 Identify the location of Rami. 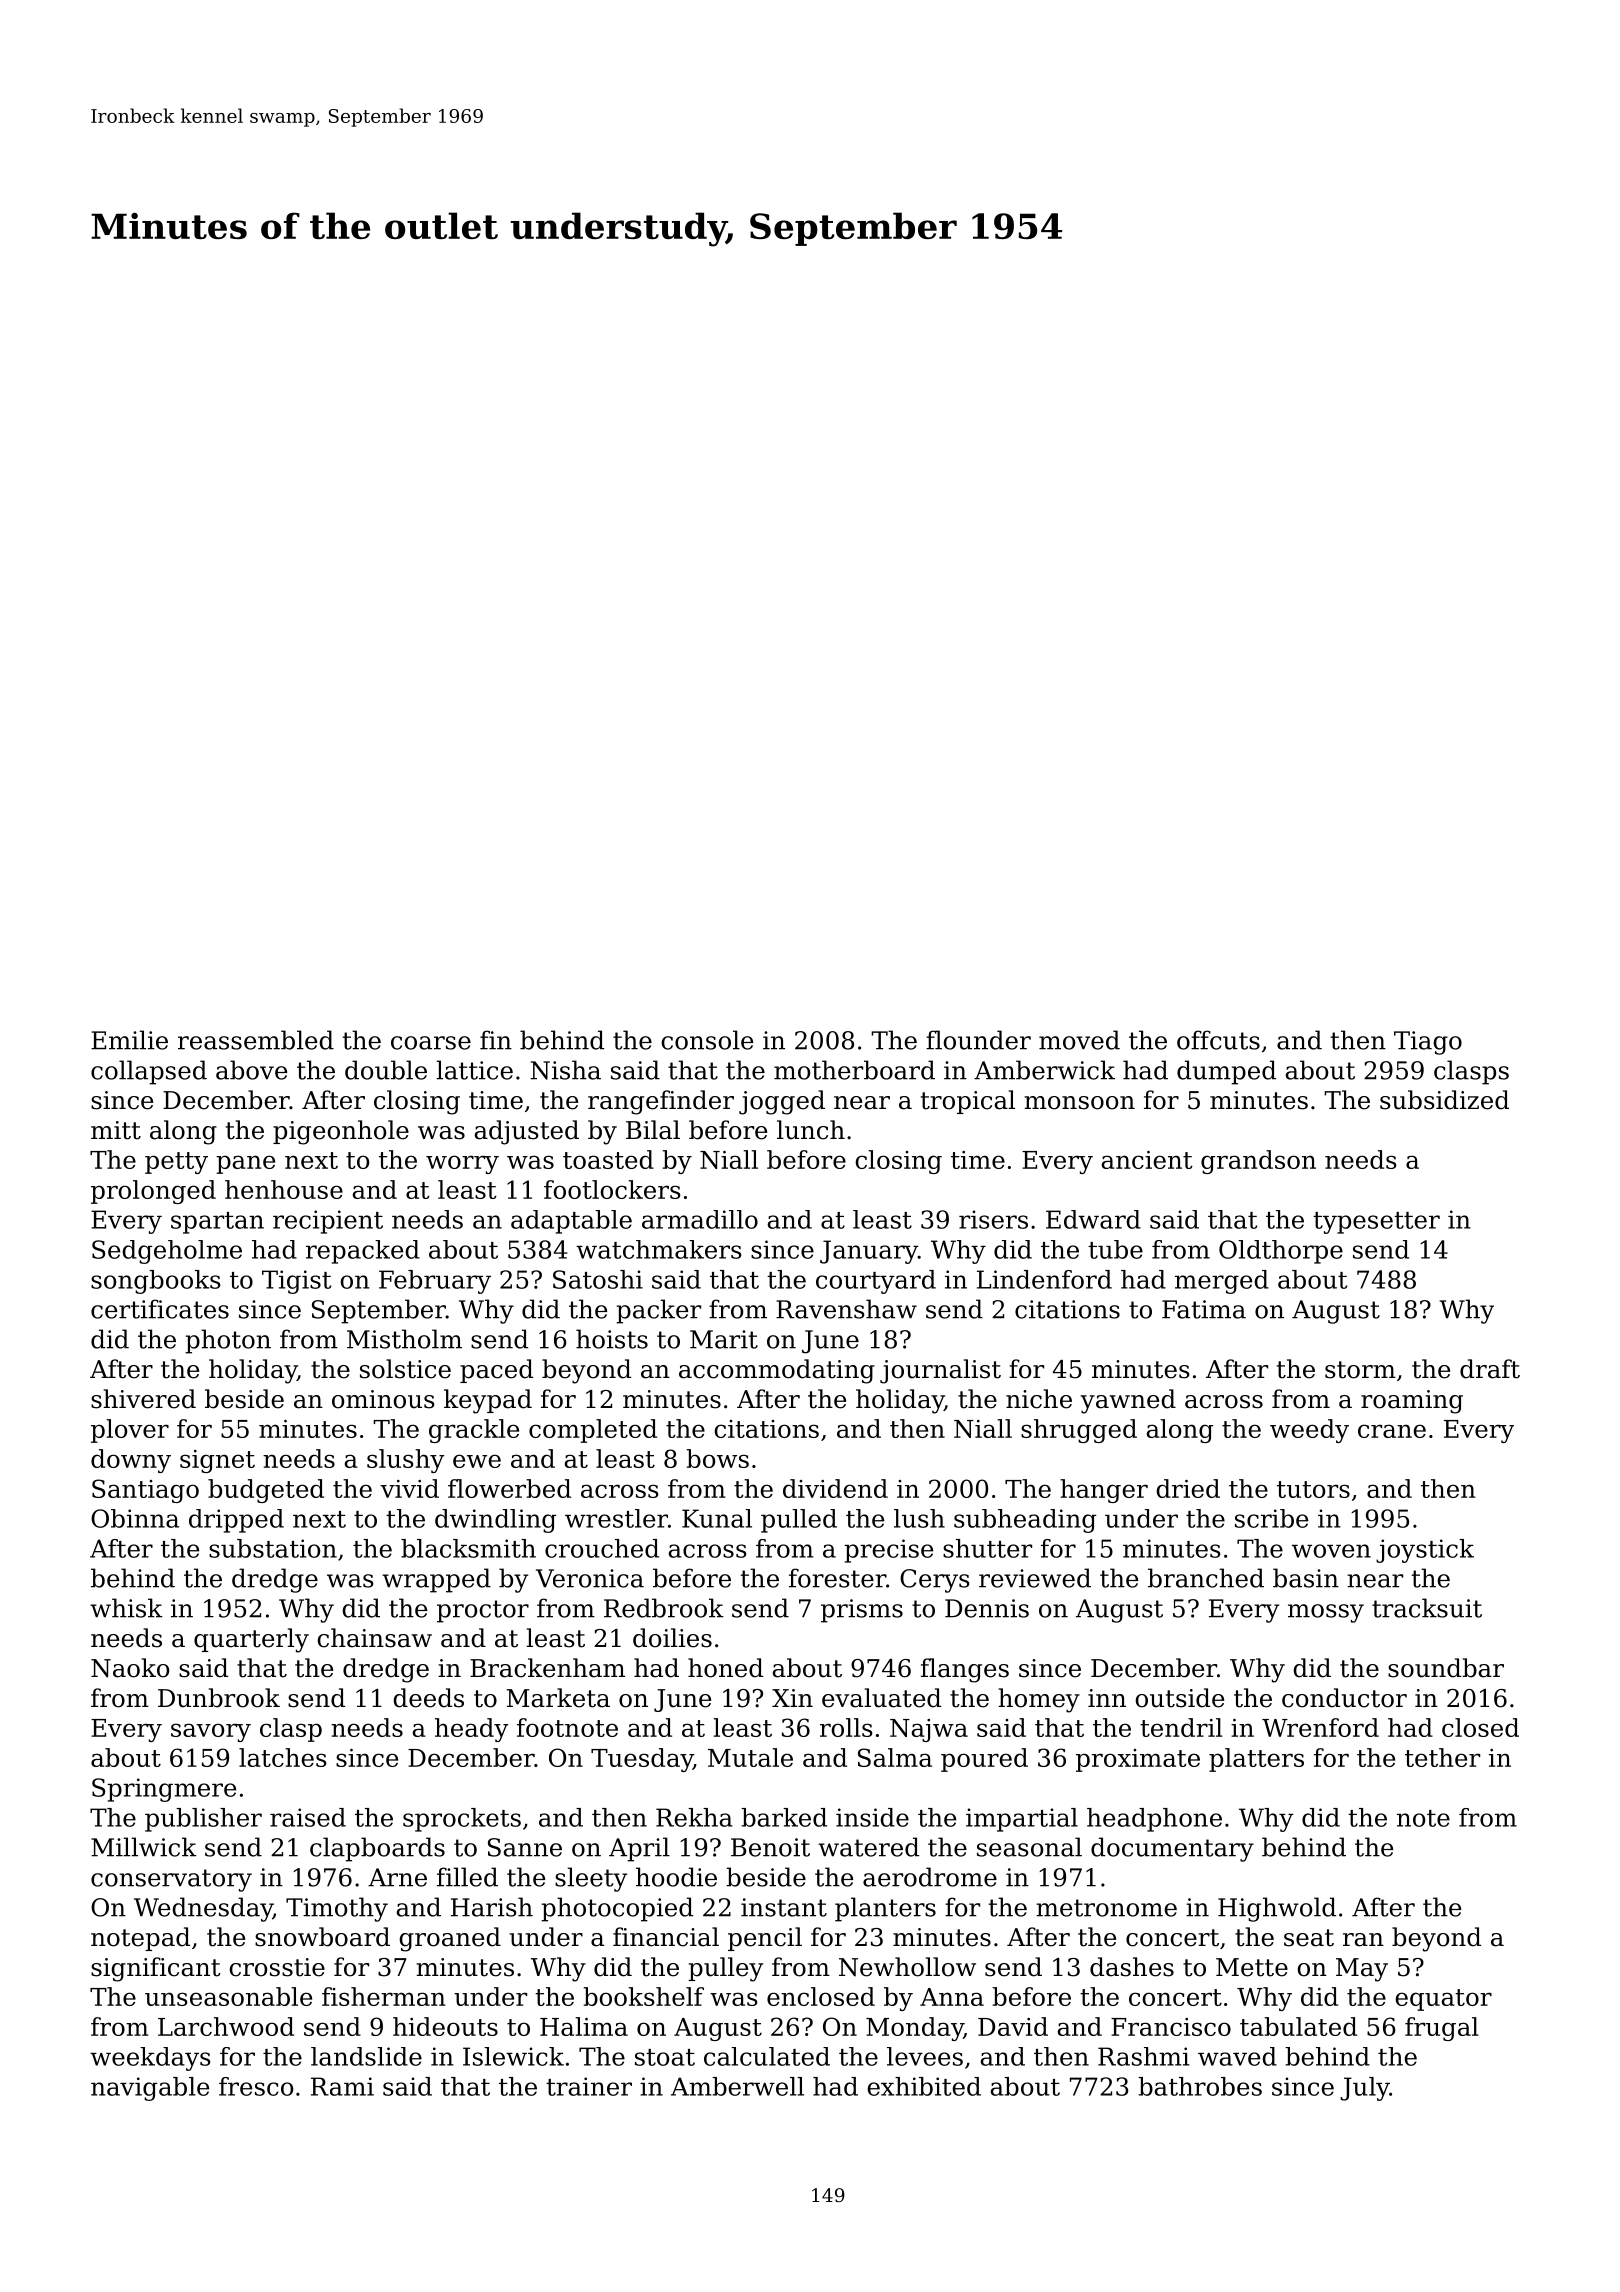
(342, 2086).
